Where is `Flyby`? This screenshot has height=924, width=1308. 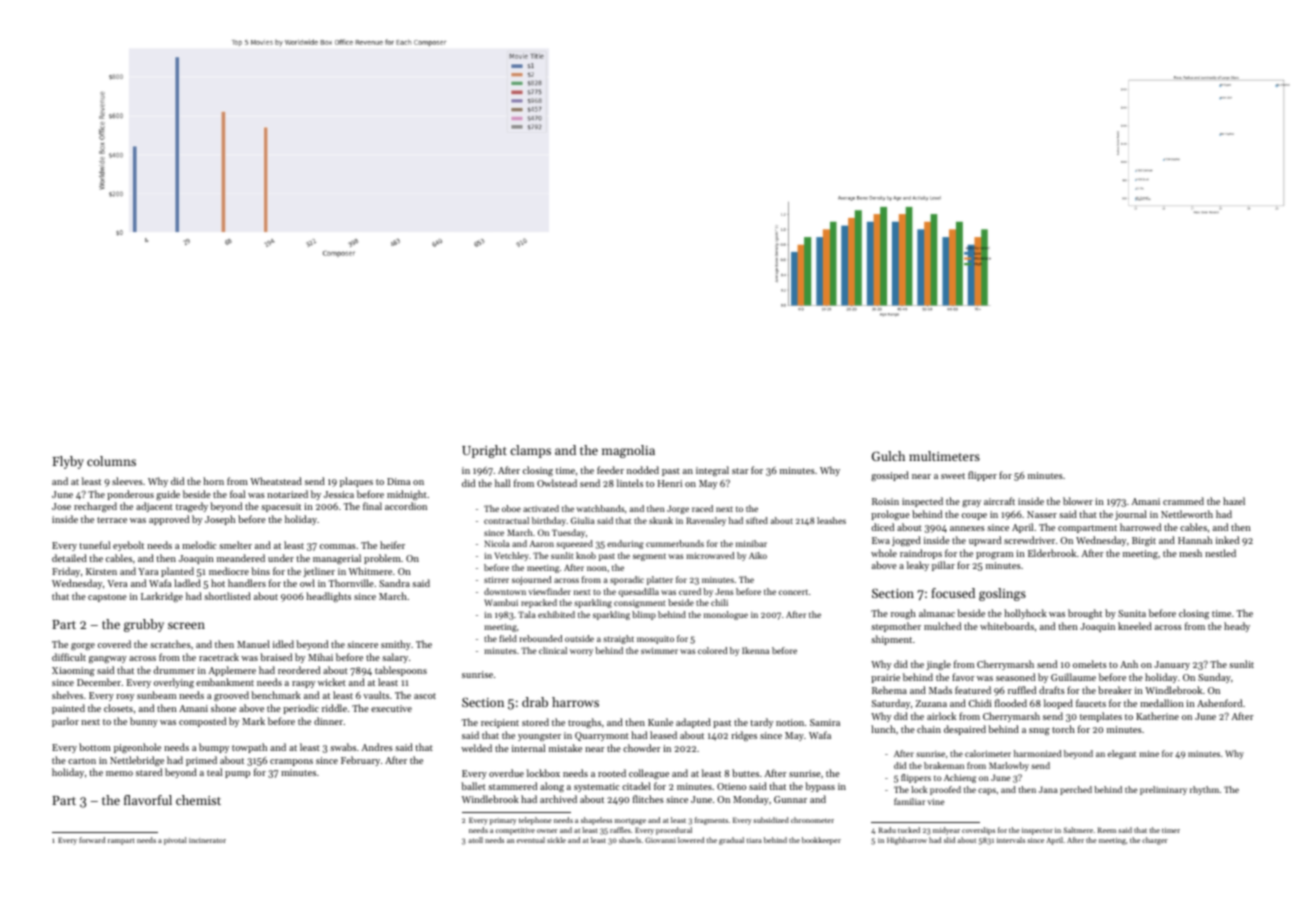
Flyby is located at coordinates (68, 462).
